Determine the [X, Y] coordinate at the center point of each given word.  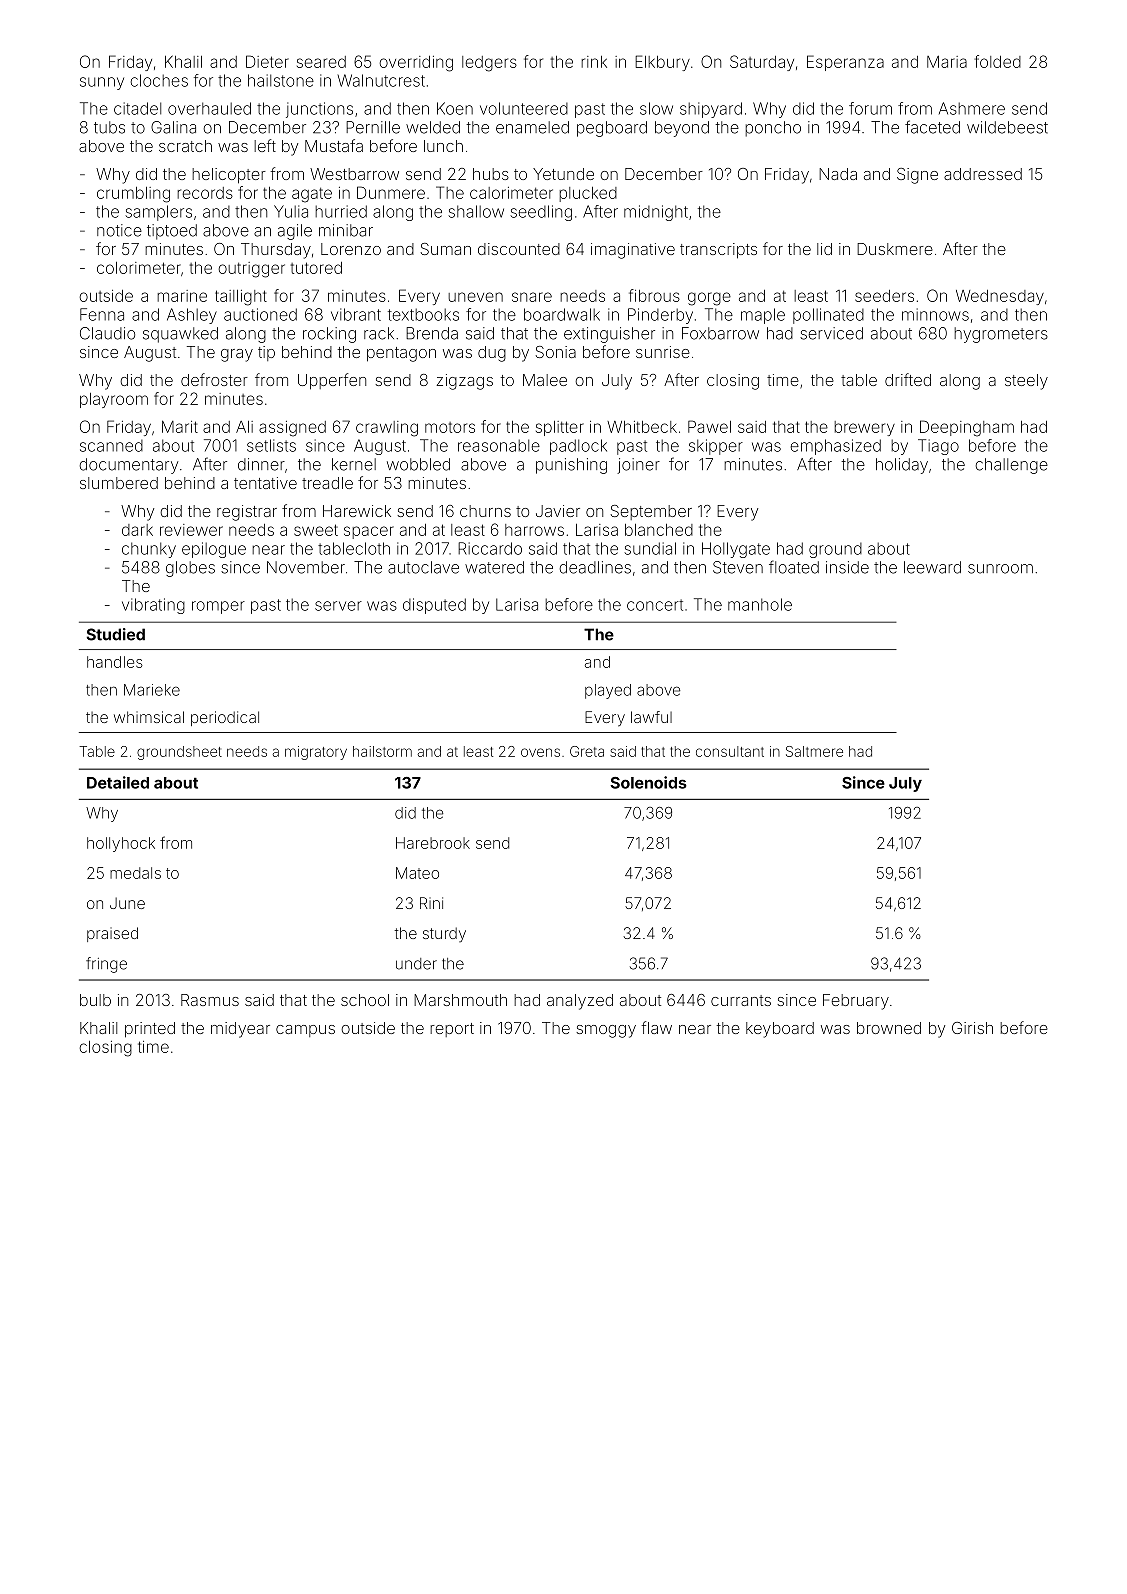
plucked [588, 194]
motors [450, 427]
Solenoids [648, 782]
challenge [1011, 466]
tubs [109, 127]
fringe [106, 965]
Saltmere [814, 751]
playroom [114, 400]
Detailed [118, 782]
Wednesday [1000, 297]
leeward [932, 567]
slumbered [119, 483]
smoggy [606, 1031]
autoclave [423, 567]
